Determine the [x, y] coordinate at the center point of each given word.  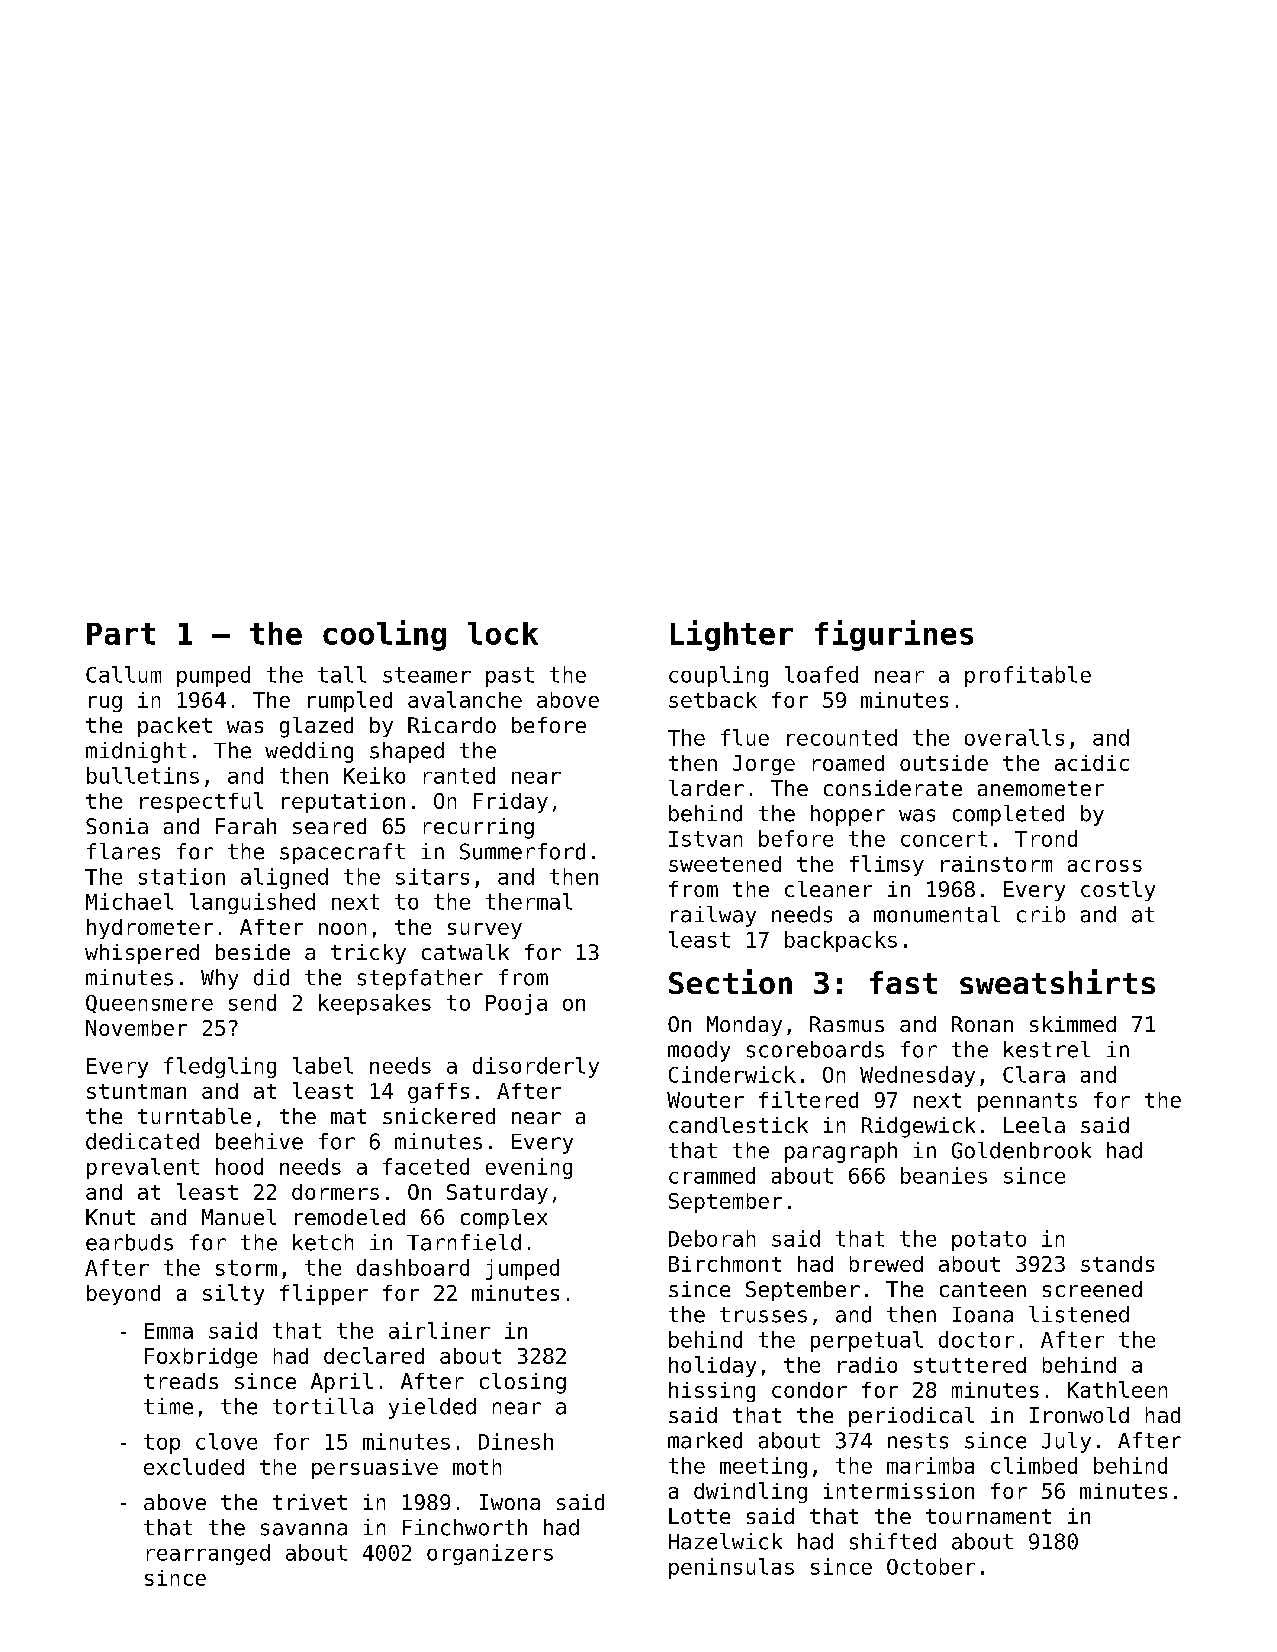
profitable [1028, 676]
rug [105, 704]
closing [523, 1383]
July [1066, 1442]
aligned [284, 878]
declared [374, 1355]
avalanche [465, 699]
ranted [459, 775]
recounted [842, 737]
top [162, 1444]
